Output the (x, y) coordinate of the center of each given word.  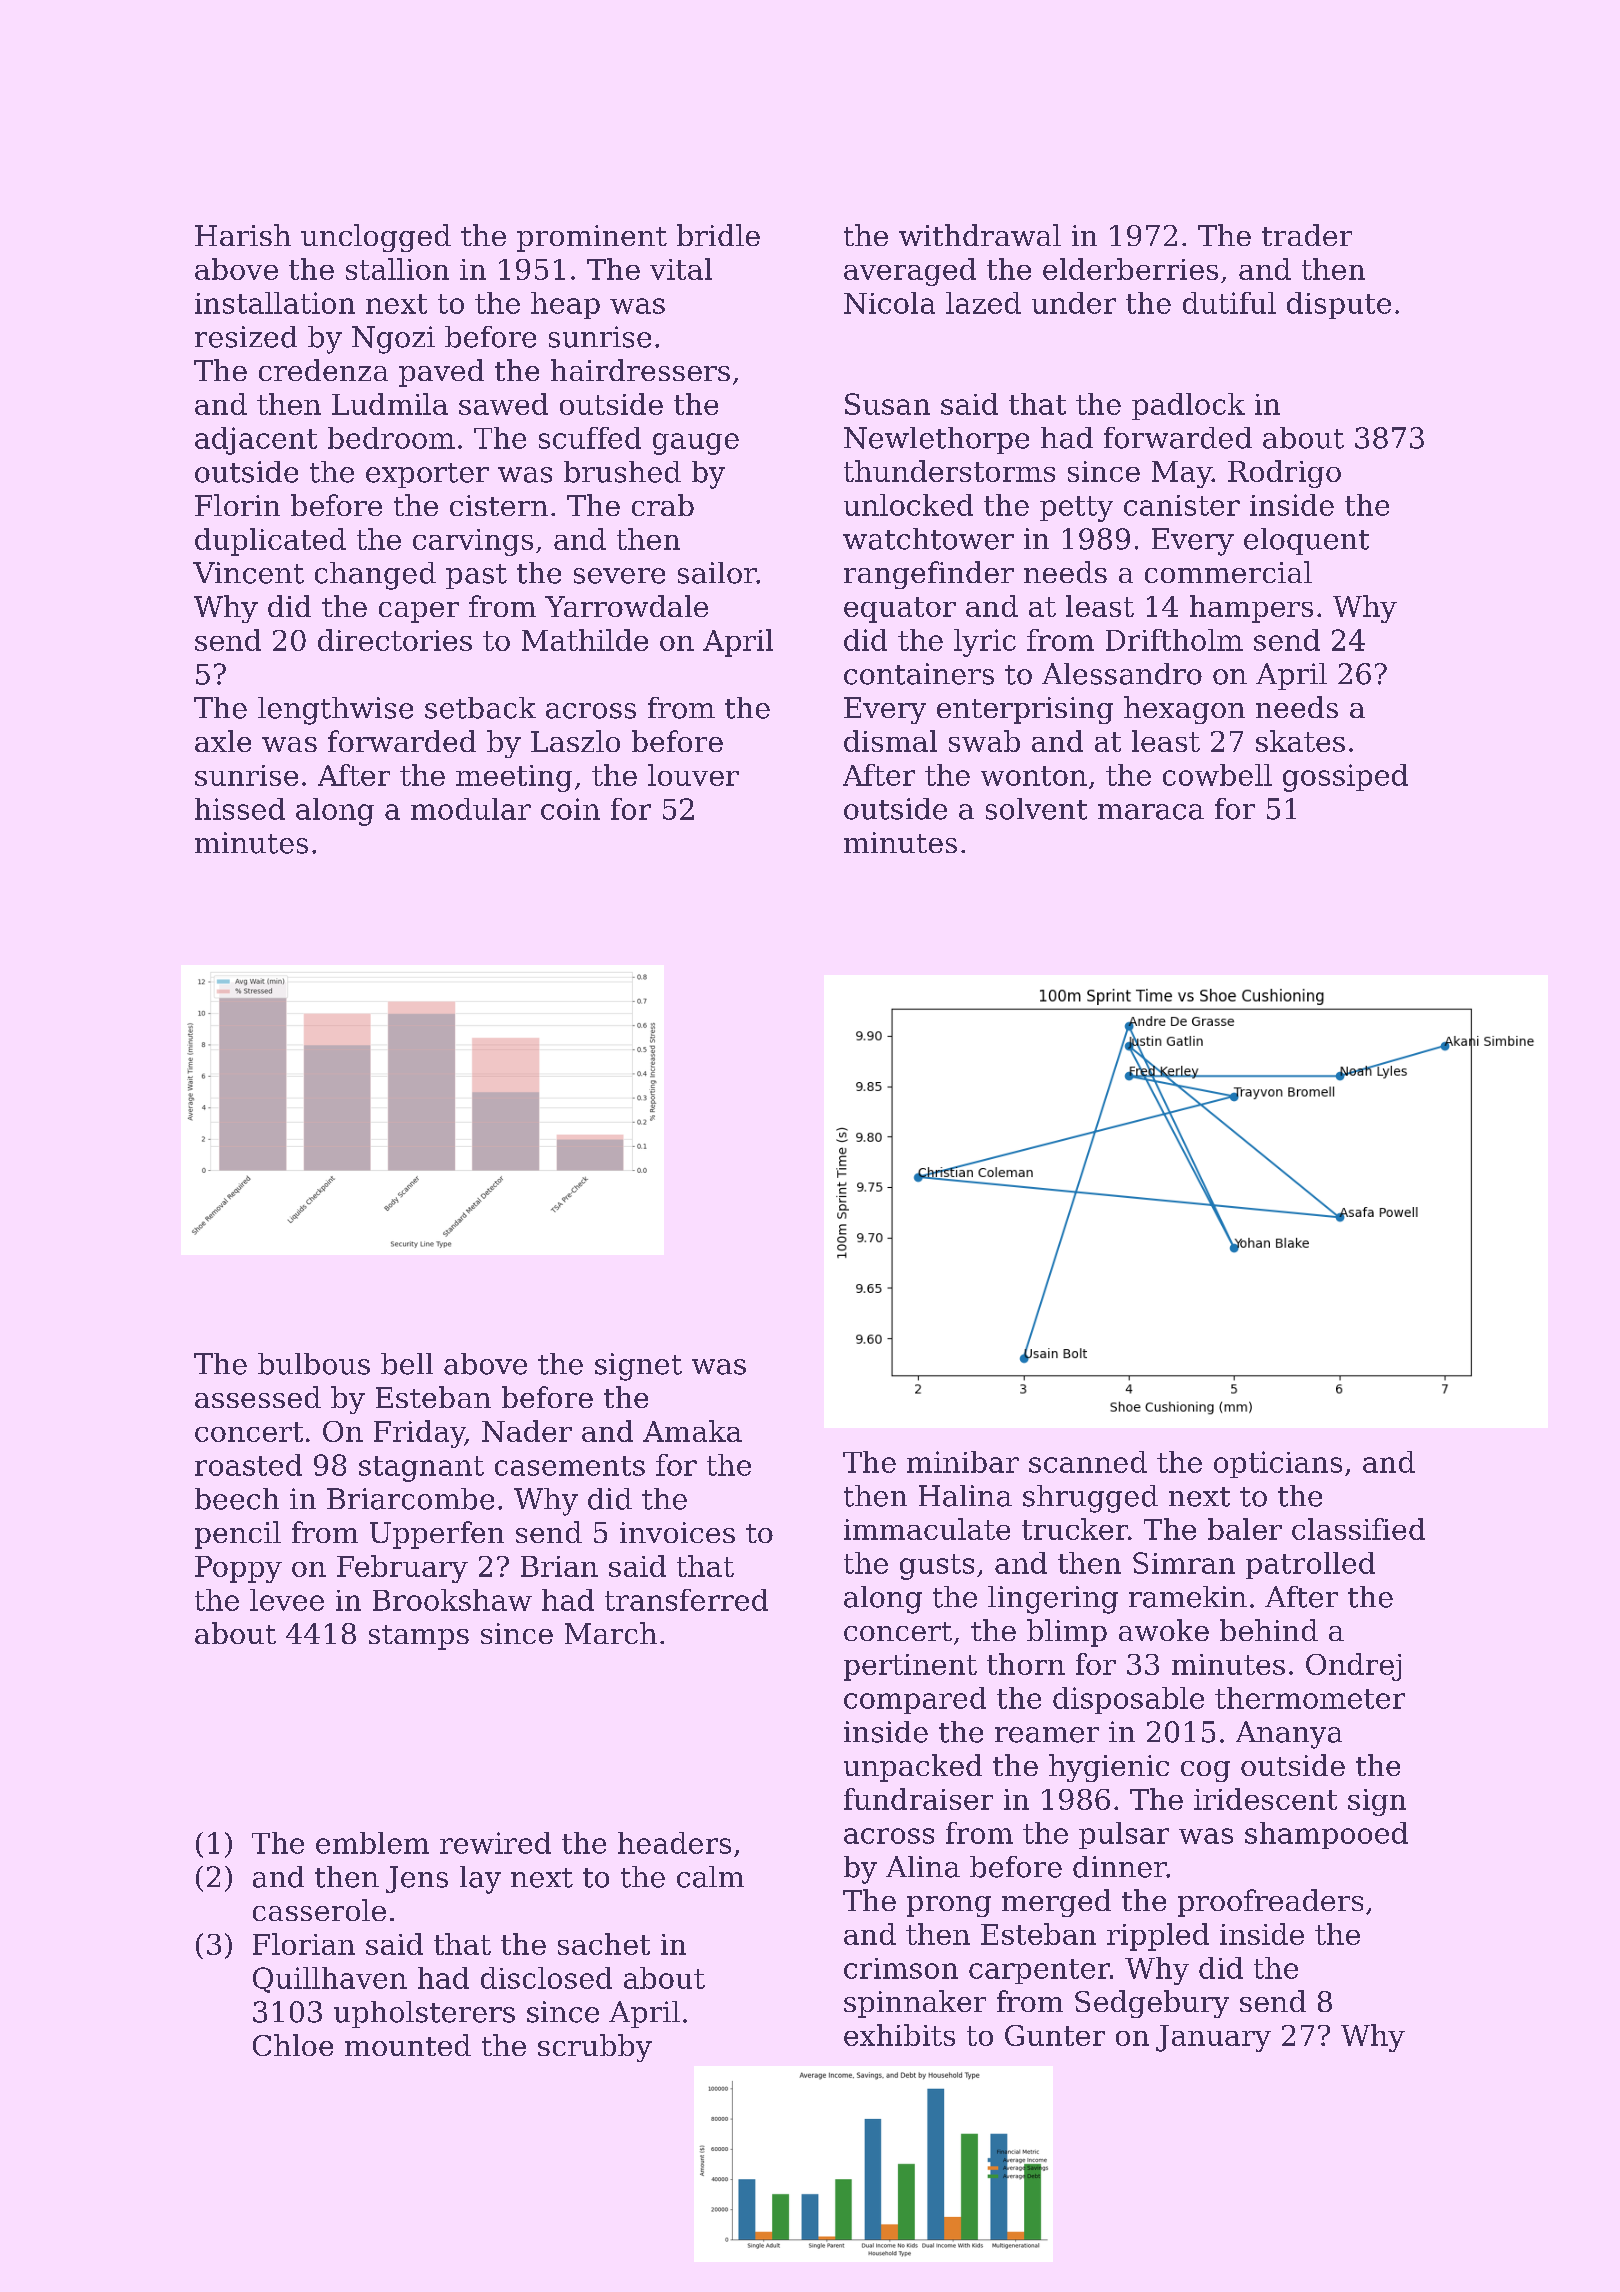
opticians (1278, 1464)
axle (223, 741)
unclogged (376, 238)
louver (693, 775)
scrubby (595, 2048)
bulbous (314, 1364)
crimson (901, 1968)
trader (1307, 235)
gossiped (1345, 778)
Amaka (692, 1431)
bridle (718, 235)
